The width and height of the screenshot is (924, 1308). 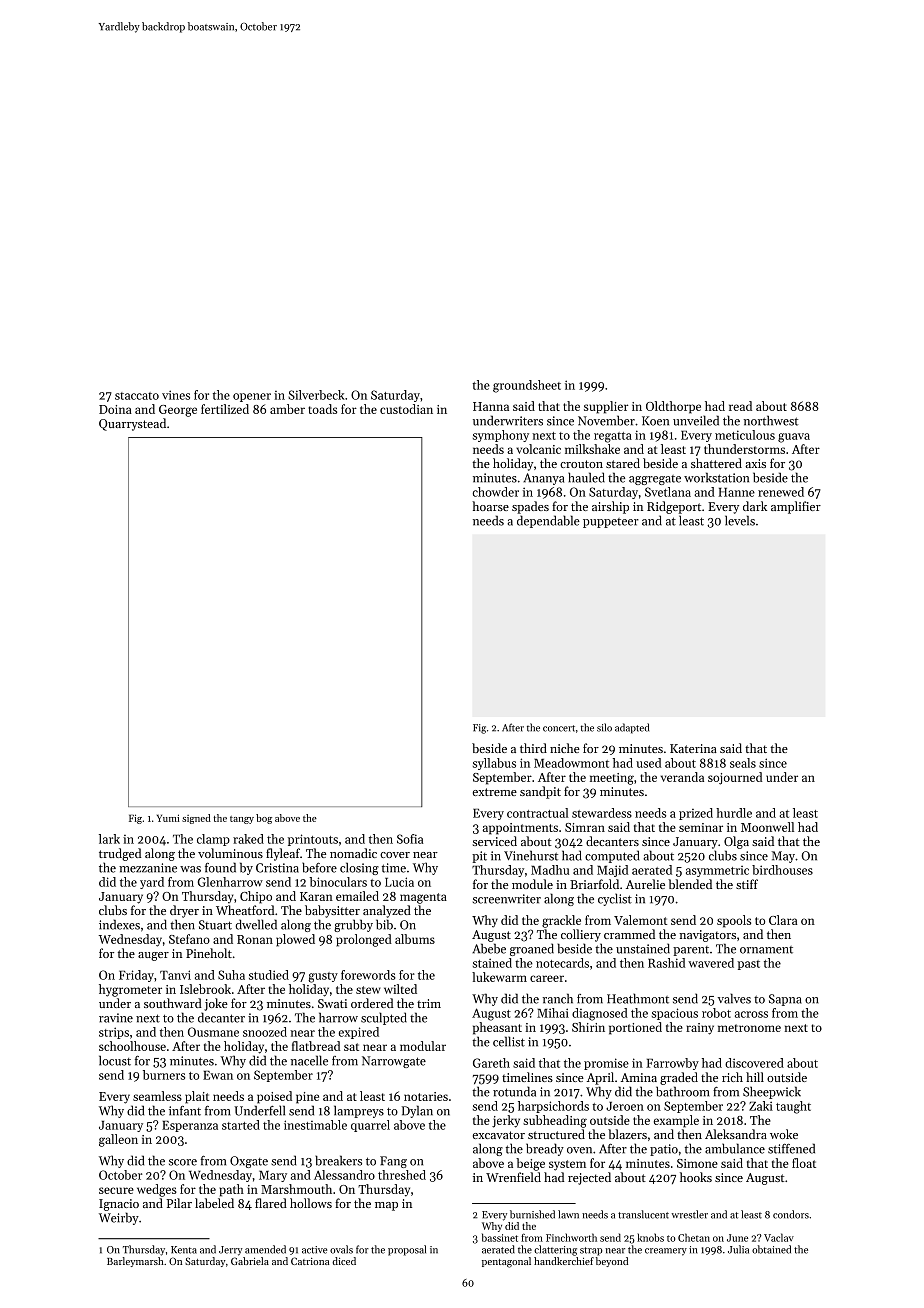 What do you see at coordinates (344, 1261) in the screenshot?
I see `diced` at bounding box center [344, 1261].
